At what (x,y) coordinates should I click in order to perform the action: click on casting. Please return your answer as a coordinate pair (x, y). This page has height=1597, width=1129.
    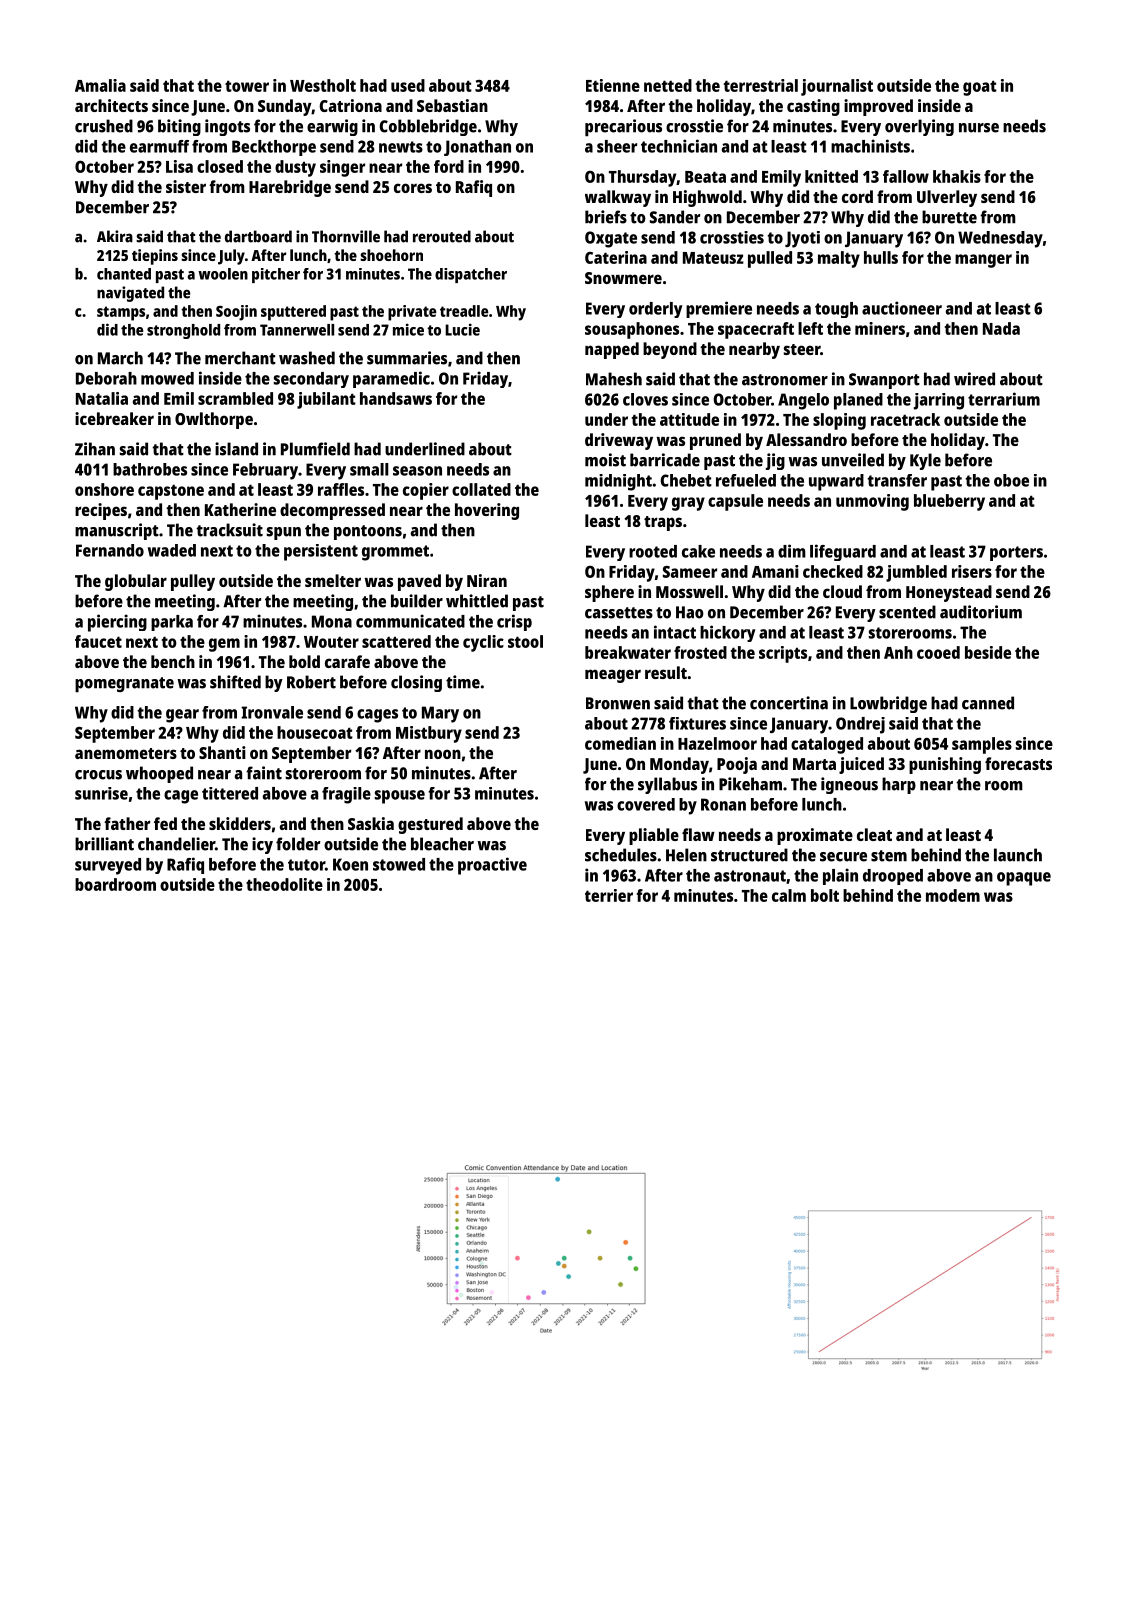
    Looking at the image, I should click on (813, 107).
